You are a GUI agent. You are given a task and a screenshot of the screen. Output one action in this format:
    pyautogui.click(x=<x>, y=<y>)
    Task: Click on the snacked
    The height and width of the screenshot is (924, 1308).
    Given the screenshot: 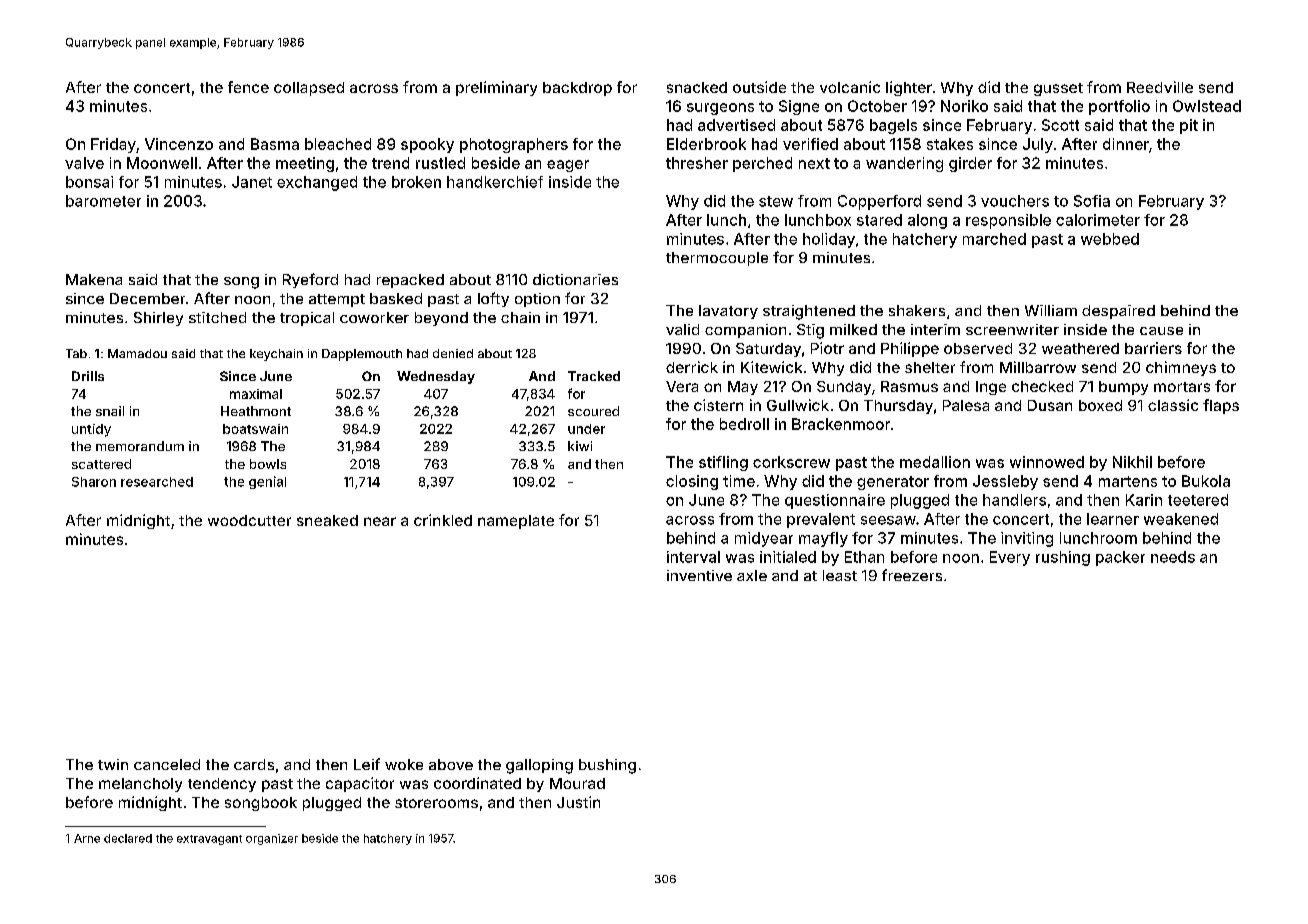 What is the action you would take?
    pyautogui.click(x=697, y=87)
